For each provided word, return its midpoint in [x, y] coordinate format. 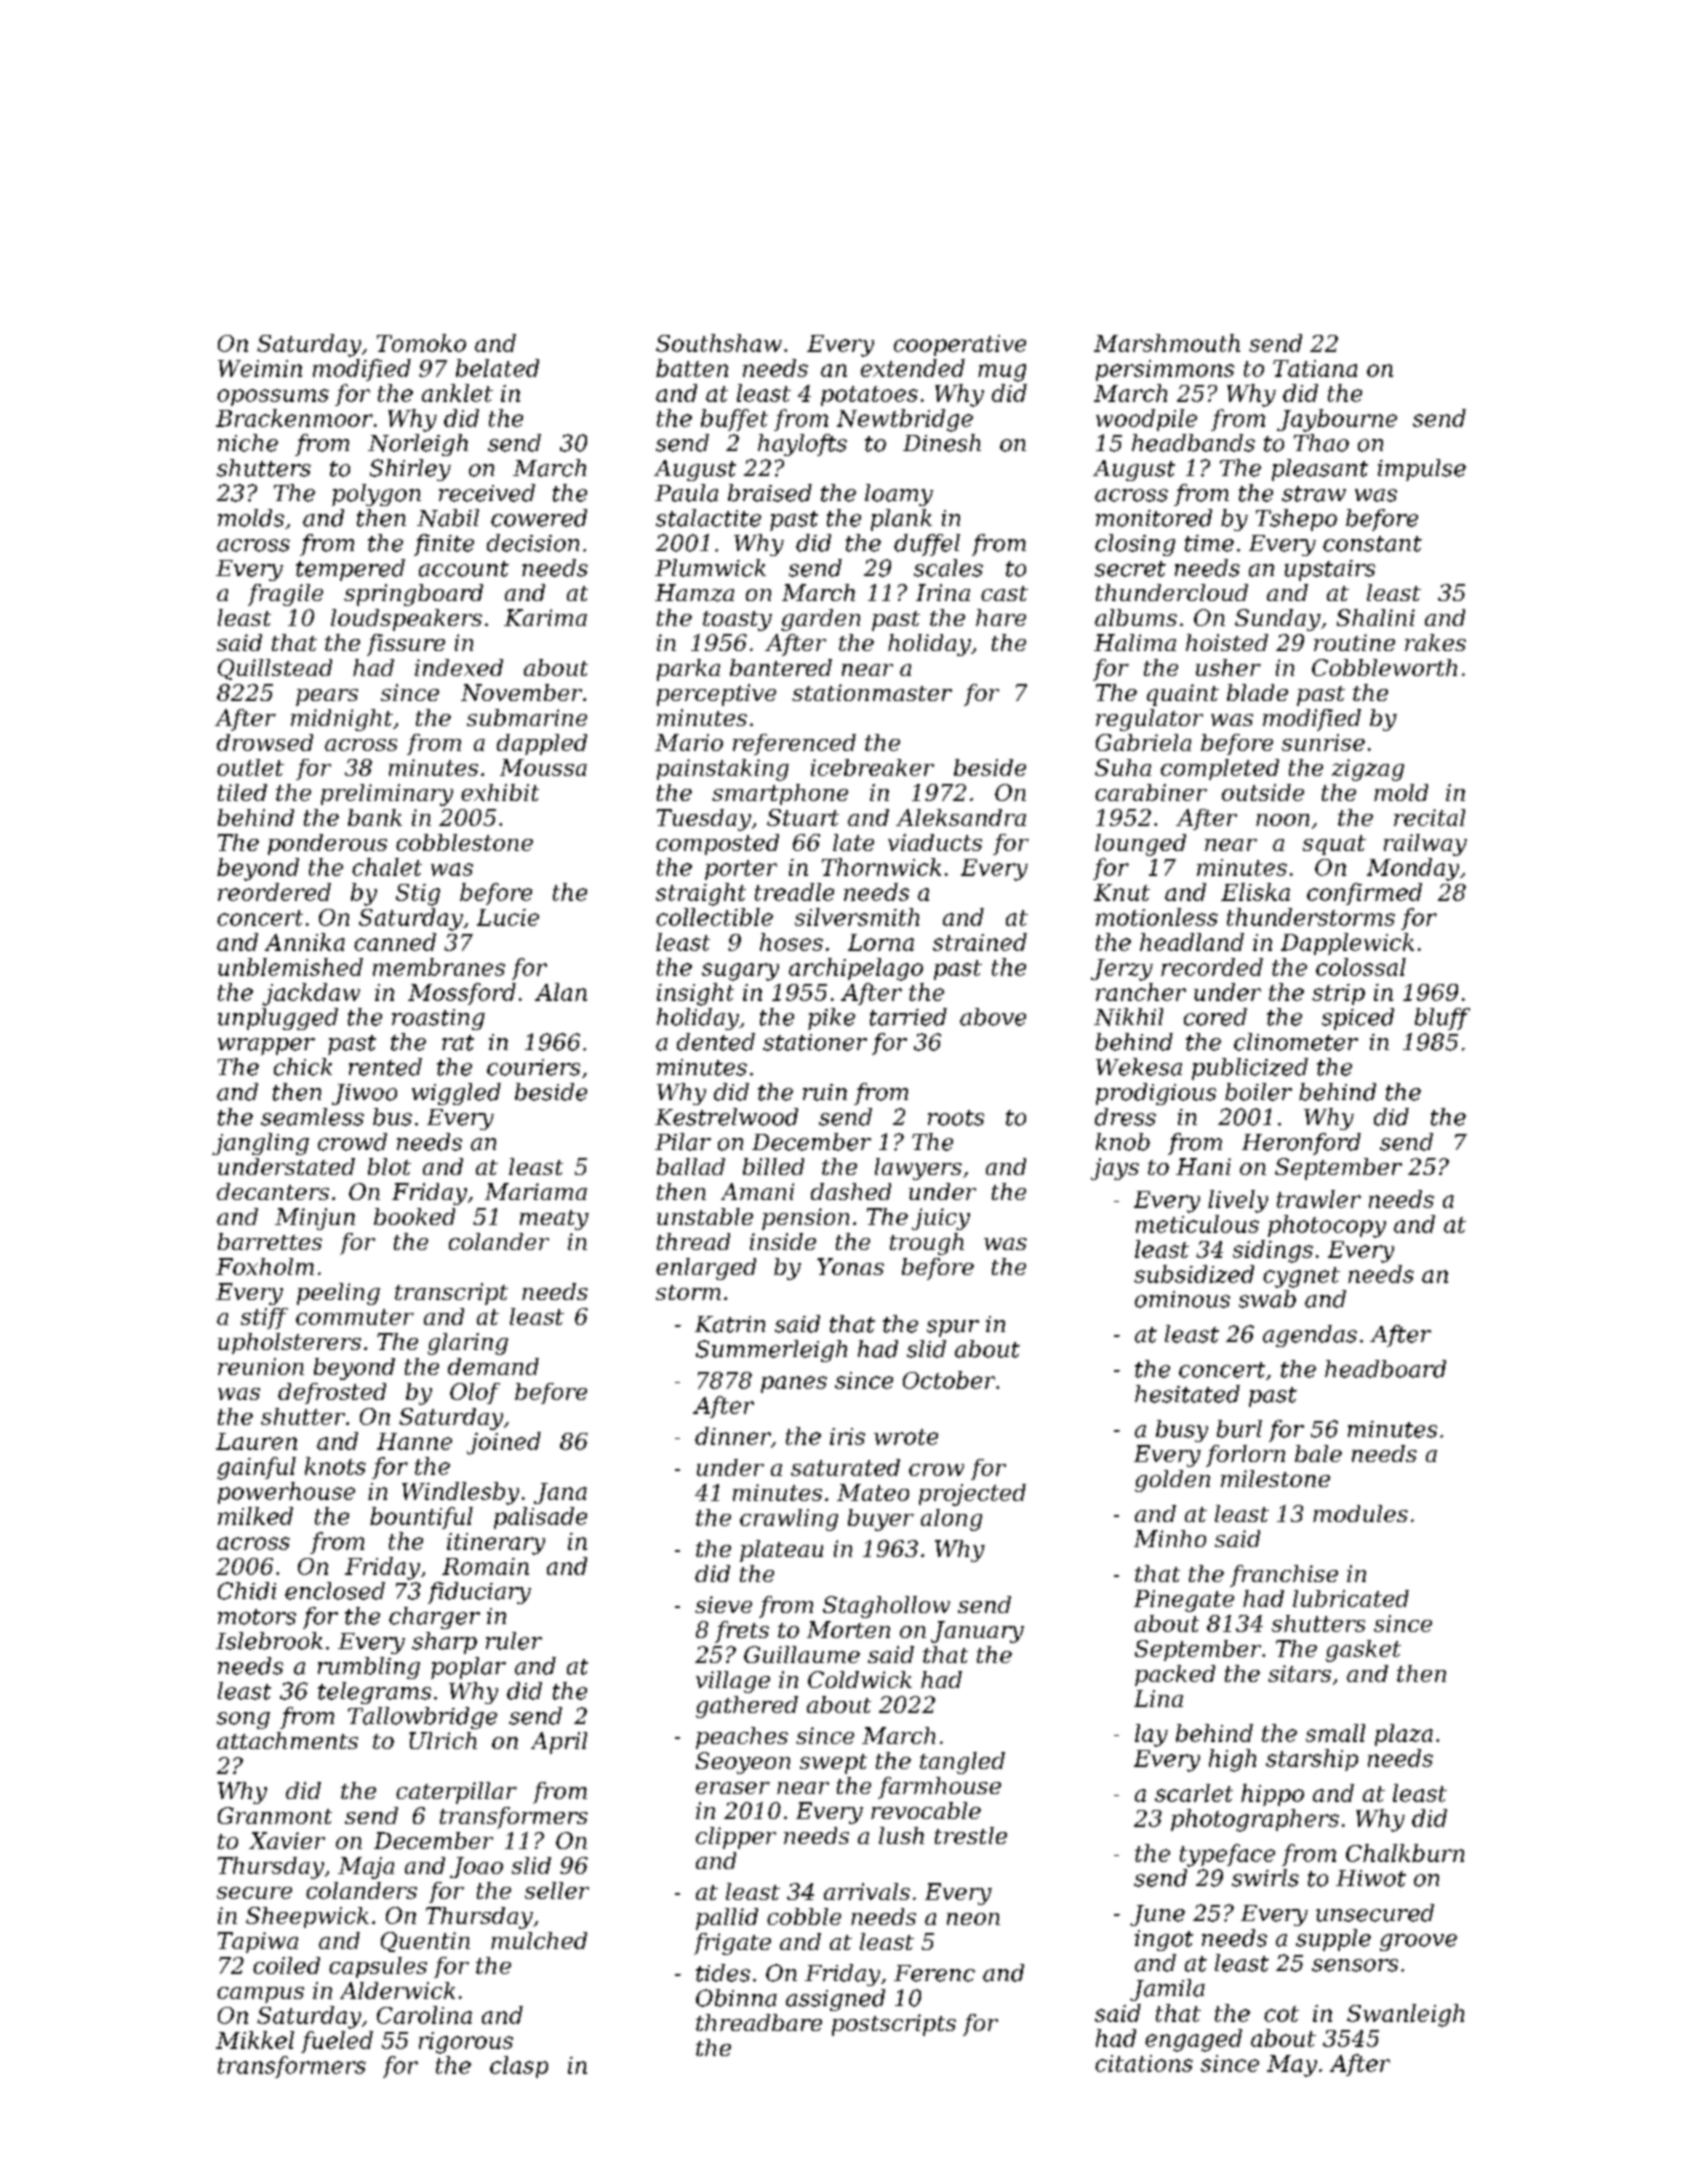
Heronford [1301, 1144]
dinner [733, 1436]
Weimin [260, 368]
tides [723, 1973]
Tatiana [1315, 368]
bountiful [421, 1518]
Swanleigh [1405, 2015]
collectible [714, 917]
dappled [542, 744]
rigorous [466, 2043]
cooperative [960, 345]
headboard [1385, 1369]
